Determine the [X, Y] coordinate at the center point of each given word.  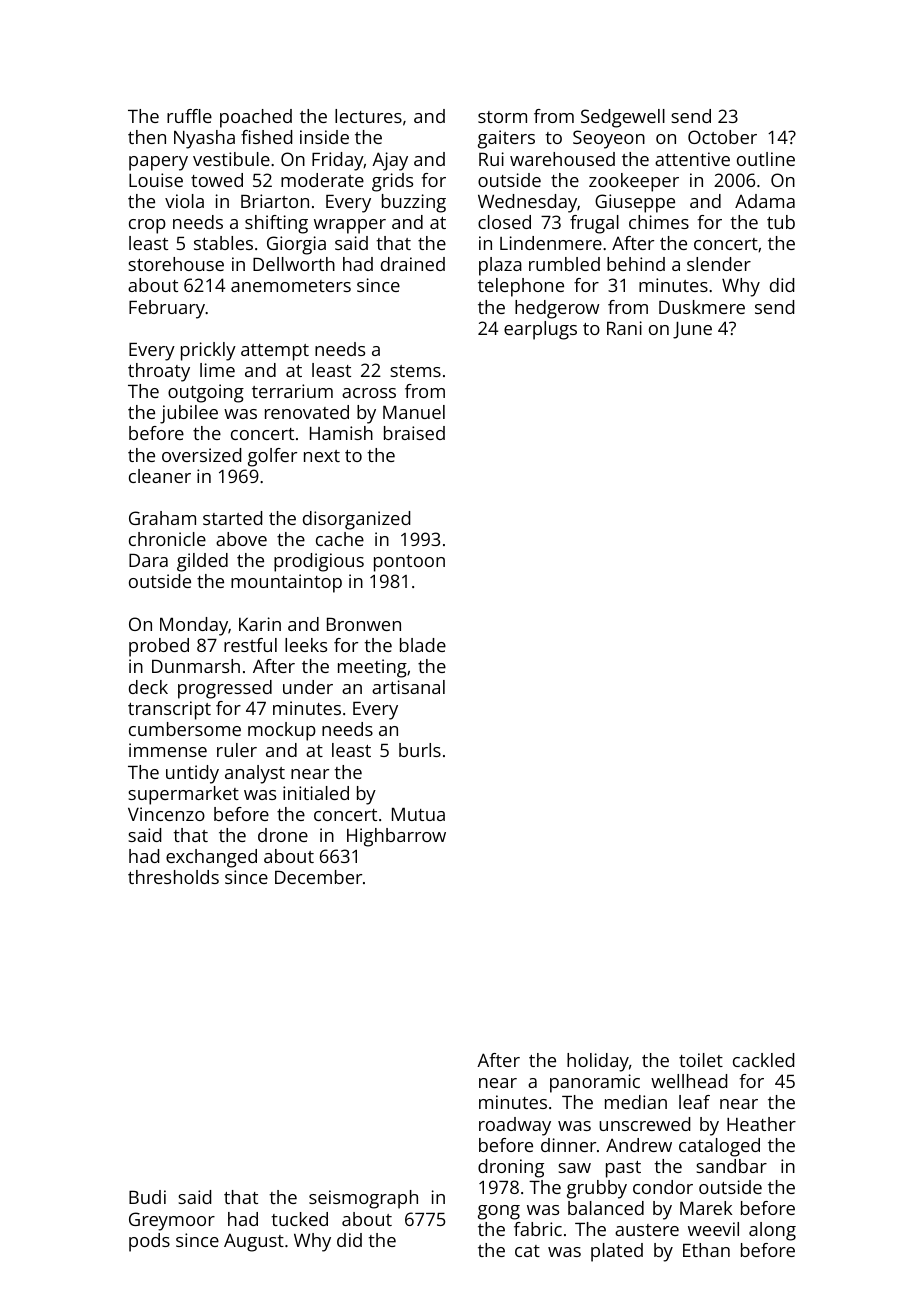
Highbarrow [396, 837]
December [318, 877]
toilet [701, 1060]
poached [256, 118]
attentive [692, 159]
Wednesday [527, 203]
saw [574, 1168]
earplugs [540, 330]
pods [149, 1242]
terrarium [292, 391]
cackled [763, 1060]
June [692, 330]
